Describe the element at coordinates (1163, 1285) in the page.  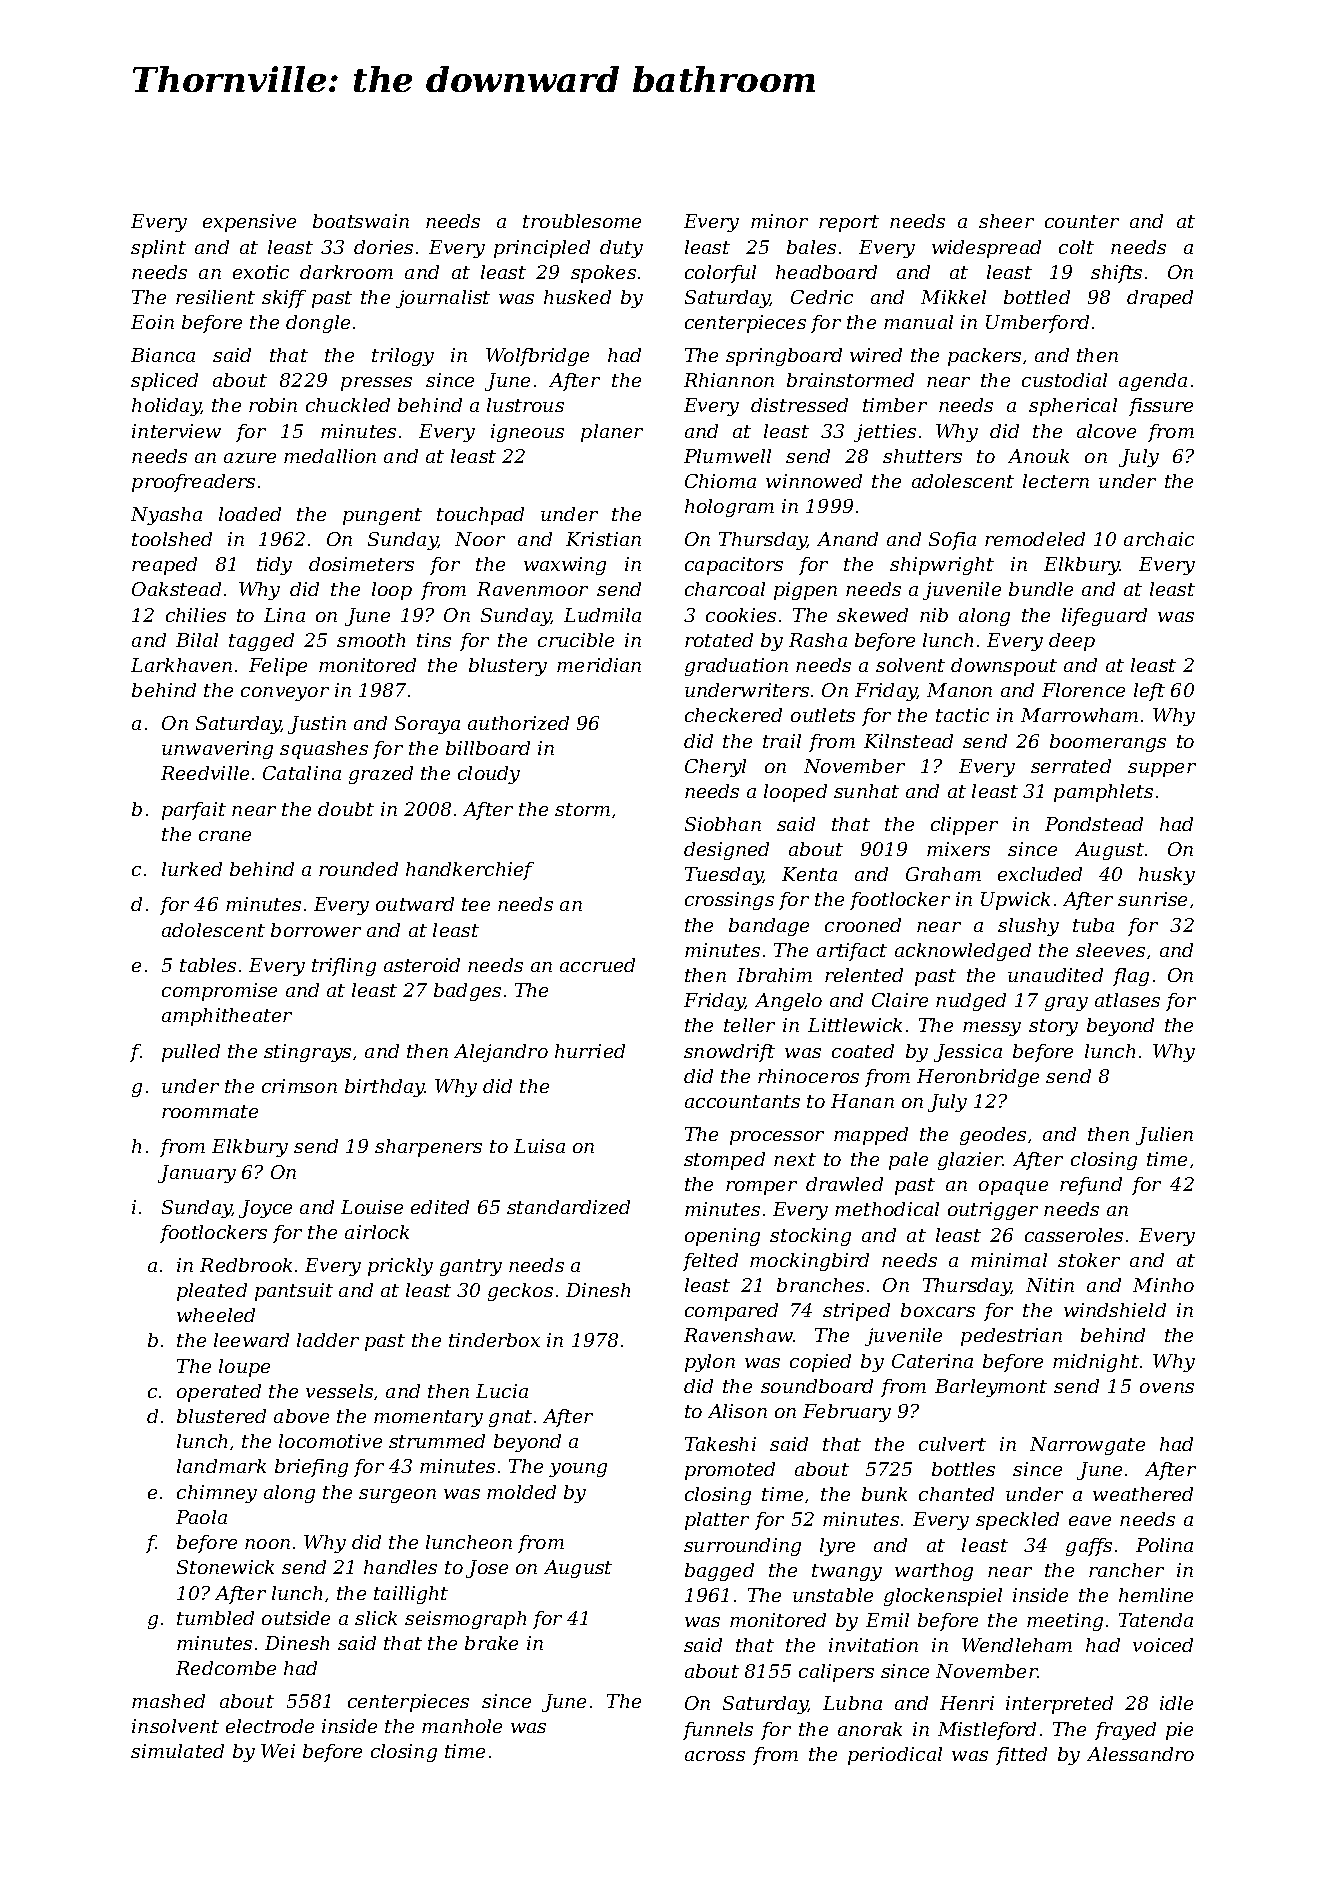
I see `Minho` at that location.
